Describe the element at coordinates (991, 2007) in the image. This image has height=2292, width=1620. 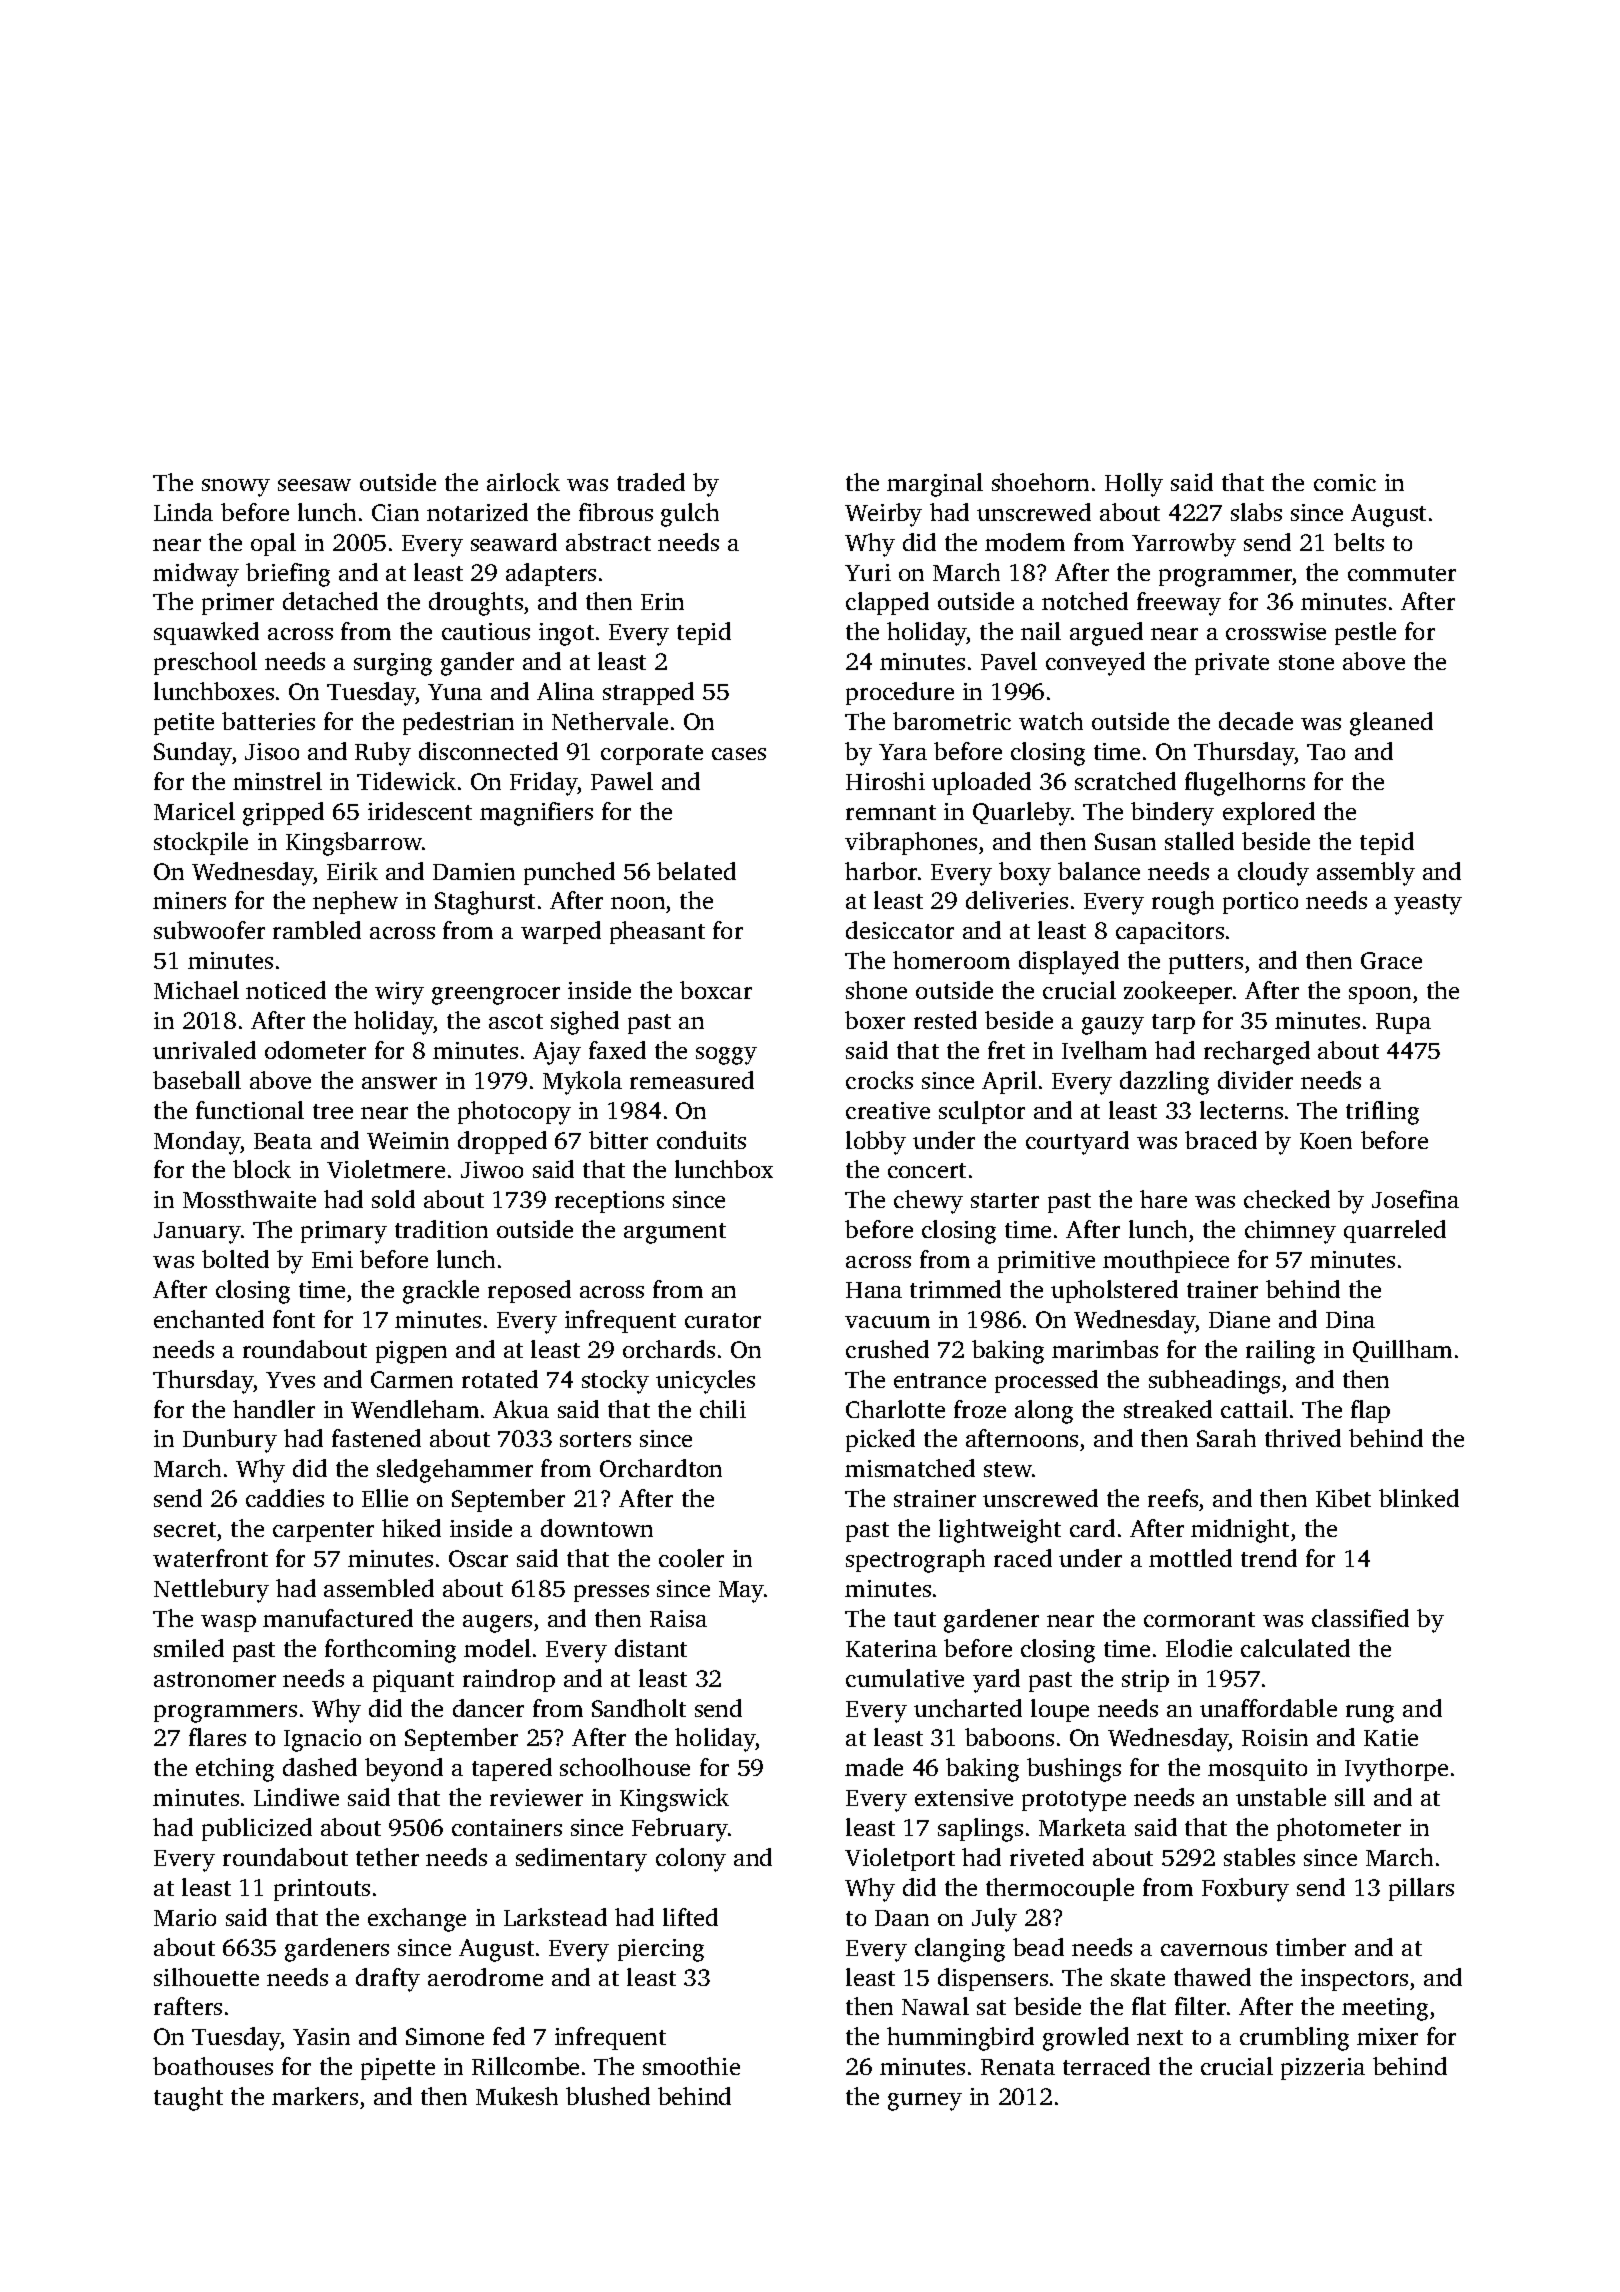
I see `sat` at that location.
